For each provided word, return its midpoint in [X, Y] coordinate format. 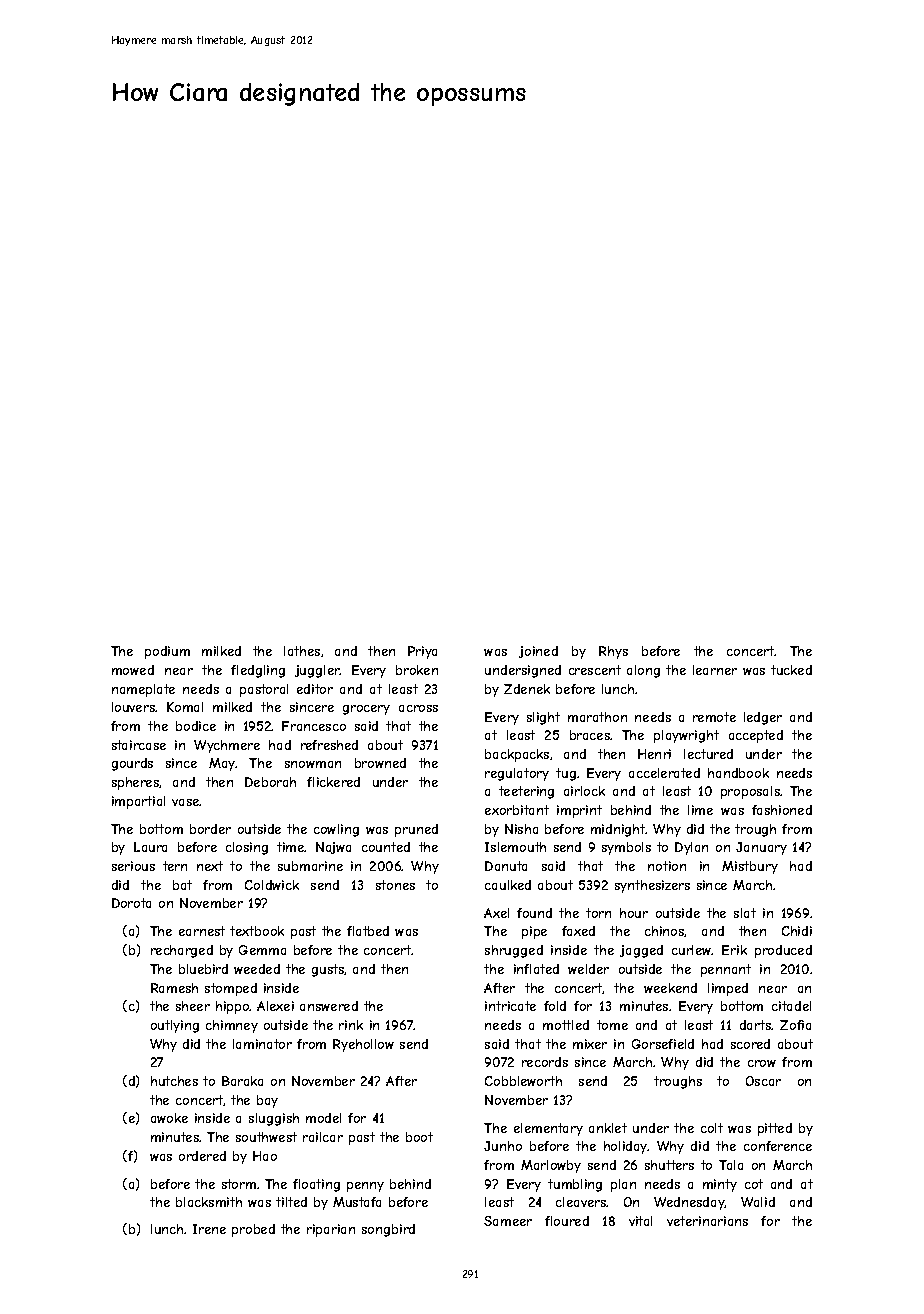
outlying [175, 1026]
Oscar [763, 1081]
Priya [422, 652]
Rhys [613, 652]
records [545, 1062]
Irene [209, 1229]
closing [247, 848]
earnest [202, 931]
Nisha [521, 829]
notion [667, 866]
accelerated [664, 773]
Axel [496, 913]
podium [167, 652]
